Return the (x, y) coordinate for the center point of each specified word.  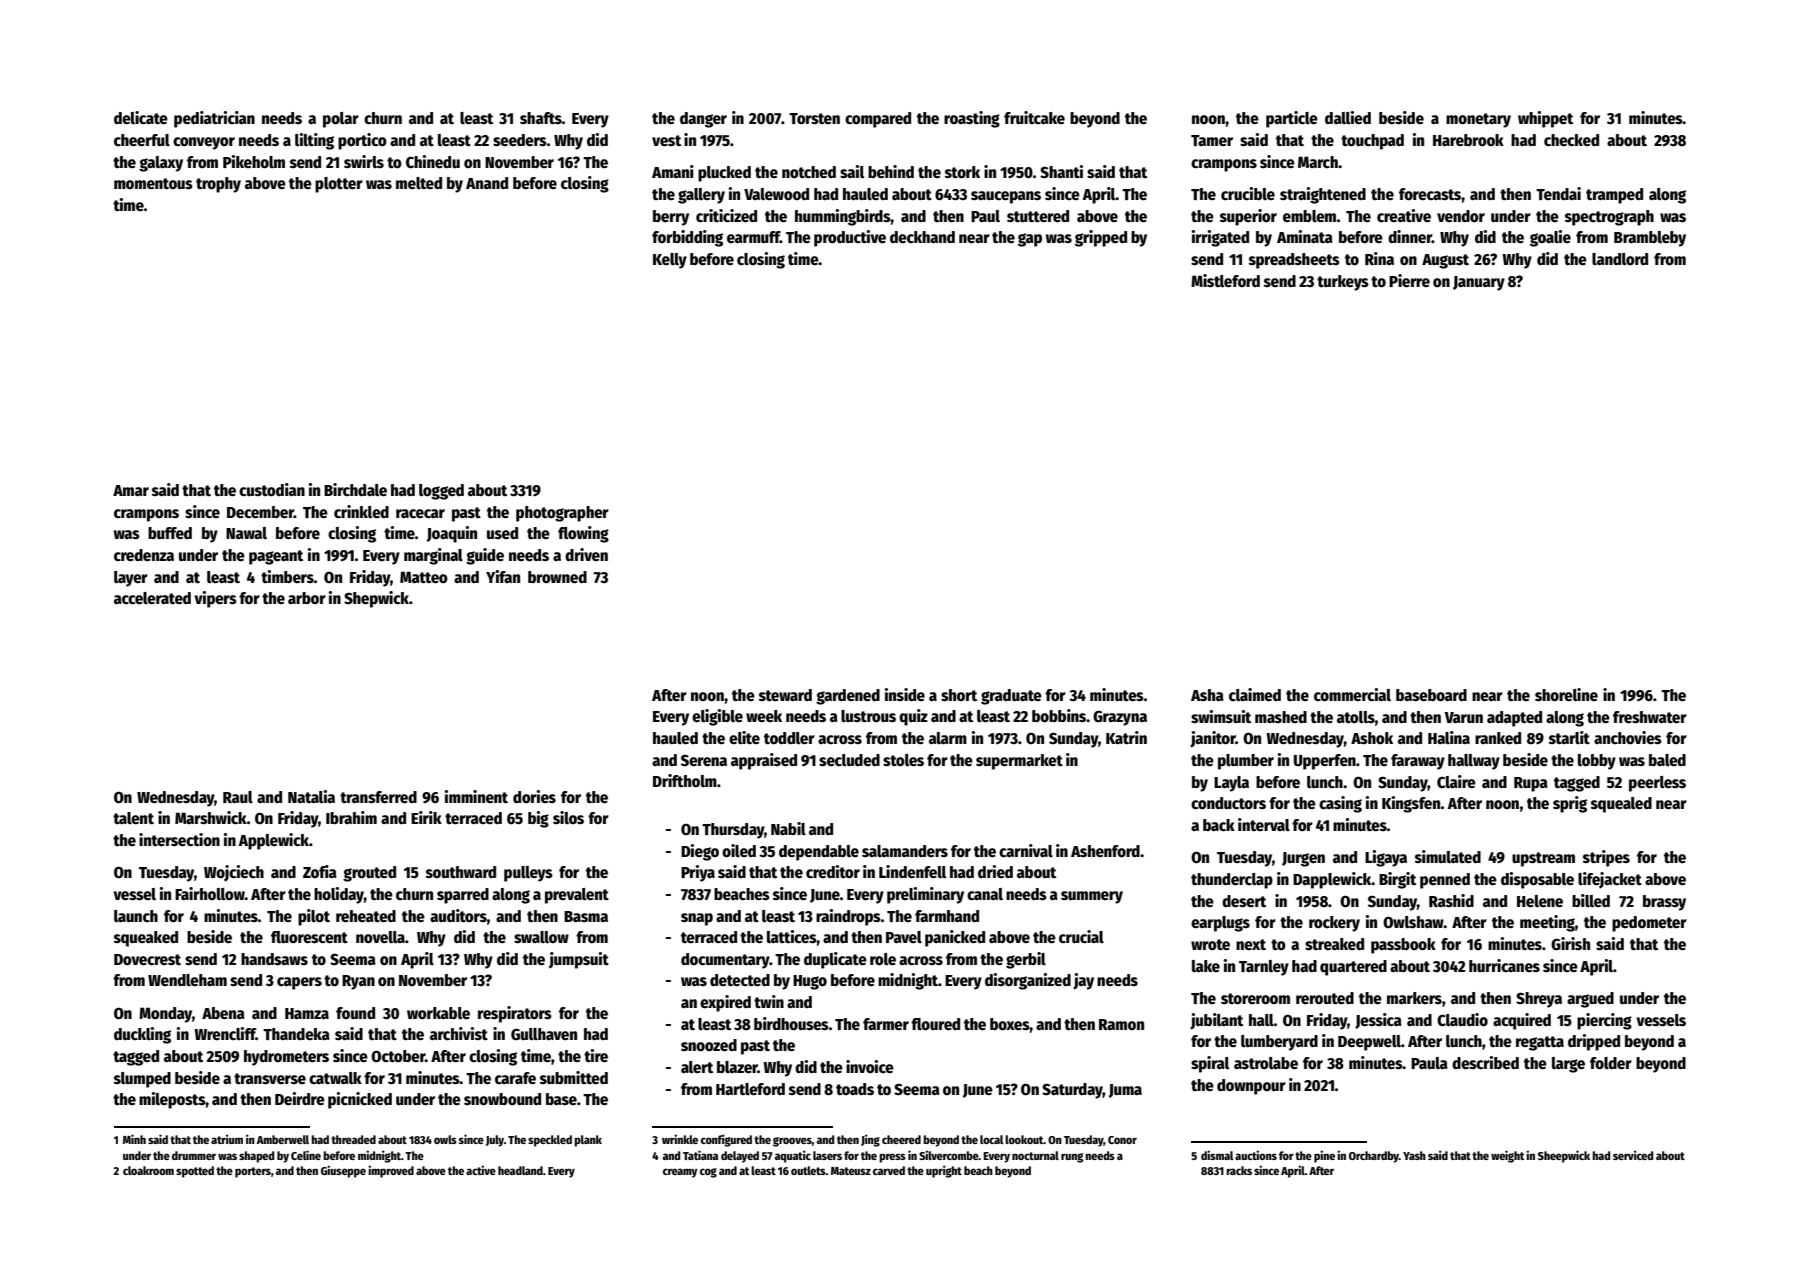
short (959, 695)
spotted (195, 1172)
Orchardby (1374, 1157)
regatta (1540, 1043)
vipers (215, 599)
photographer (562, 514)
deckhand (922, 237)
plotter (339, 185)
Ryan (358, 982)
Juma (1125, 1091)
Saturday (1072, 1091)
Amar (131, 490)
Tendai (1558, 193)
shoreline (1566, 695)
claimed (1255, 694)
